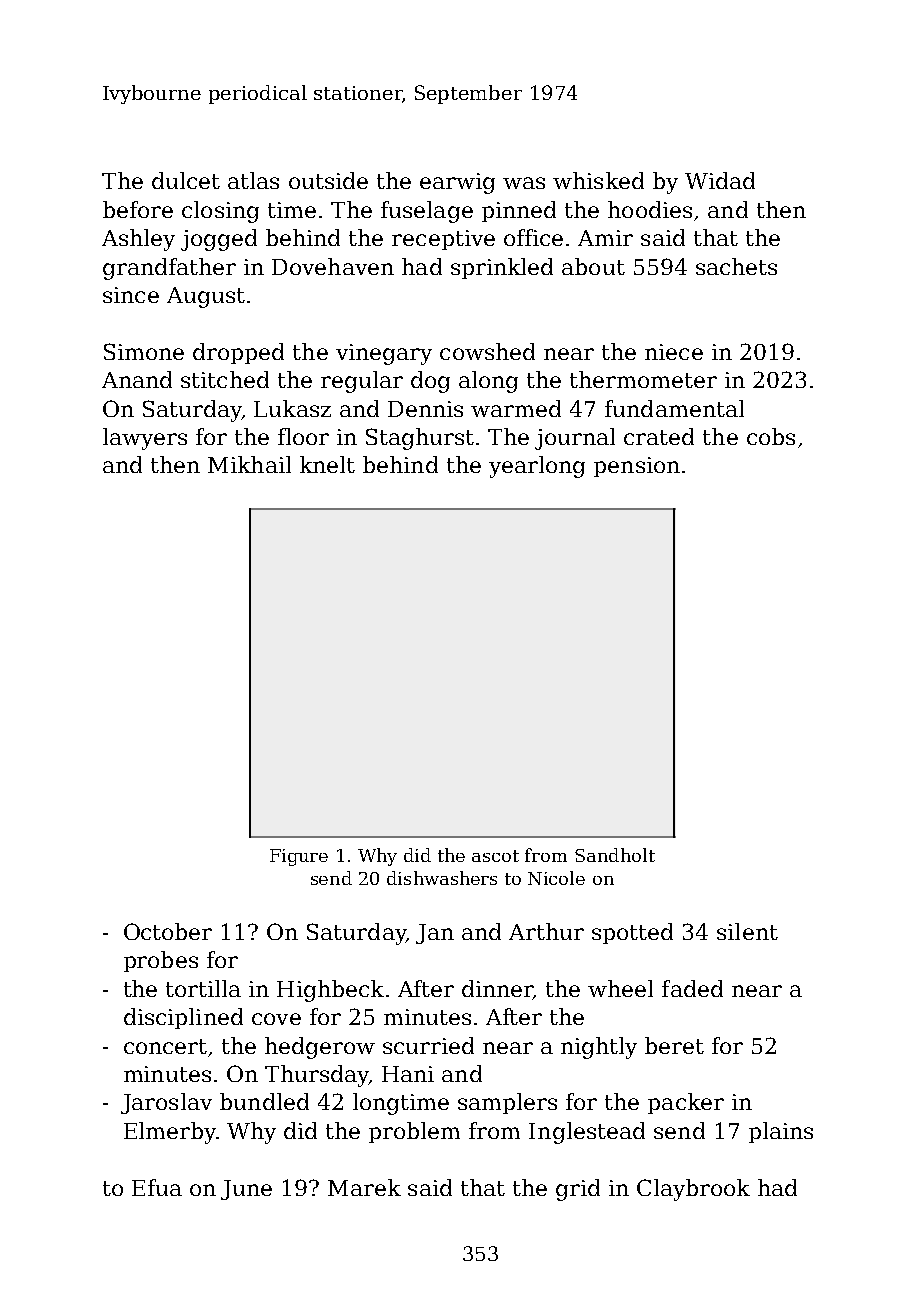 The image size is (924, 1311). What do you see at coordinates (771, 436) in the screenshot?
I see `cobs` at bounding box center [771, 436].
